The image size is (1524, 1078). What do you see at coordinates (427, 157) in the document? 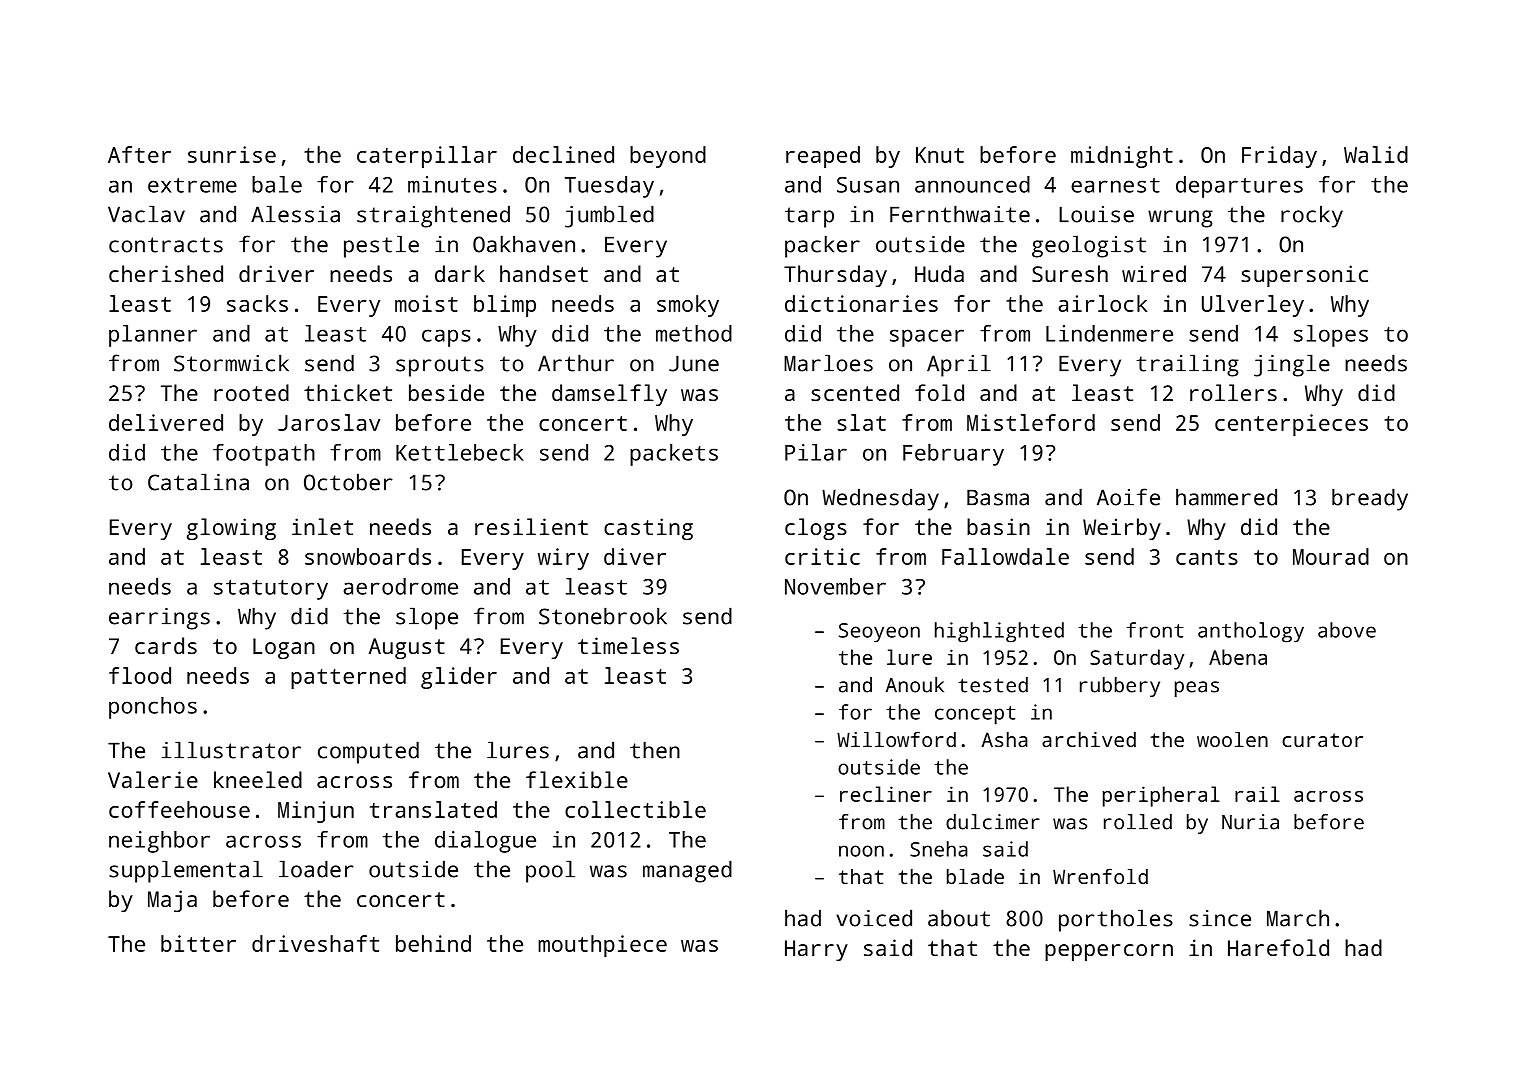
I see `caterpillar` at bounding box center [427, 157].
